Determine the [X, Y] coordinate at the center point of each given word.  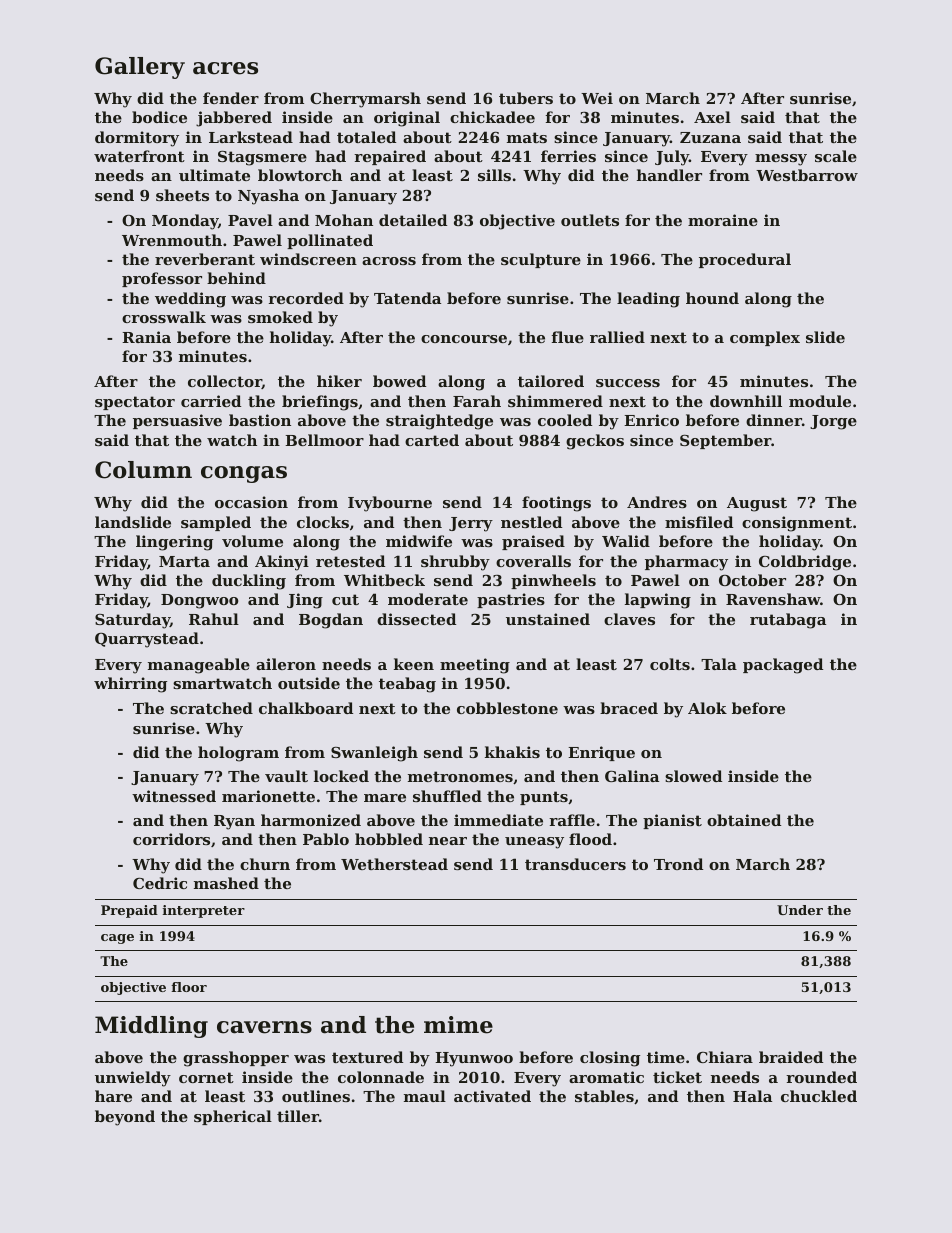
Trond [678, 864]
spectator [135, 403]
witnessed [174, 796]
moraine [723, 220]
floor [189, 987]
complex [765, 338]
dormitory [137, 139]
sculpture [541, 260]
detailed [413, 220]
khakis [512, 752]
